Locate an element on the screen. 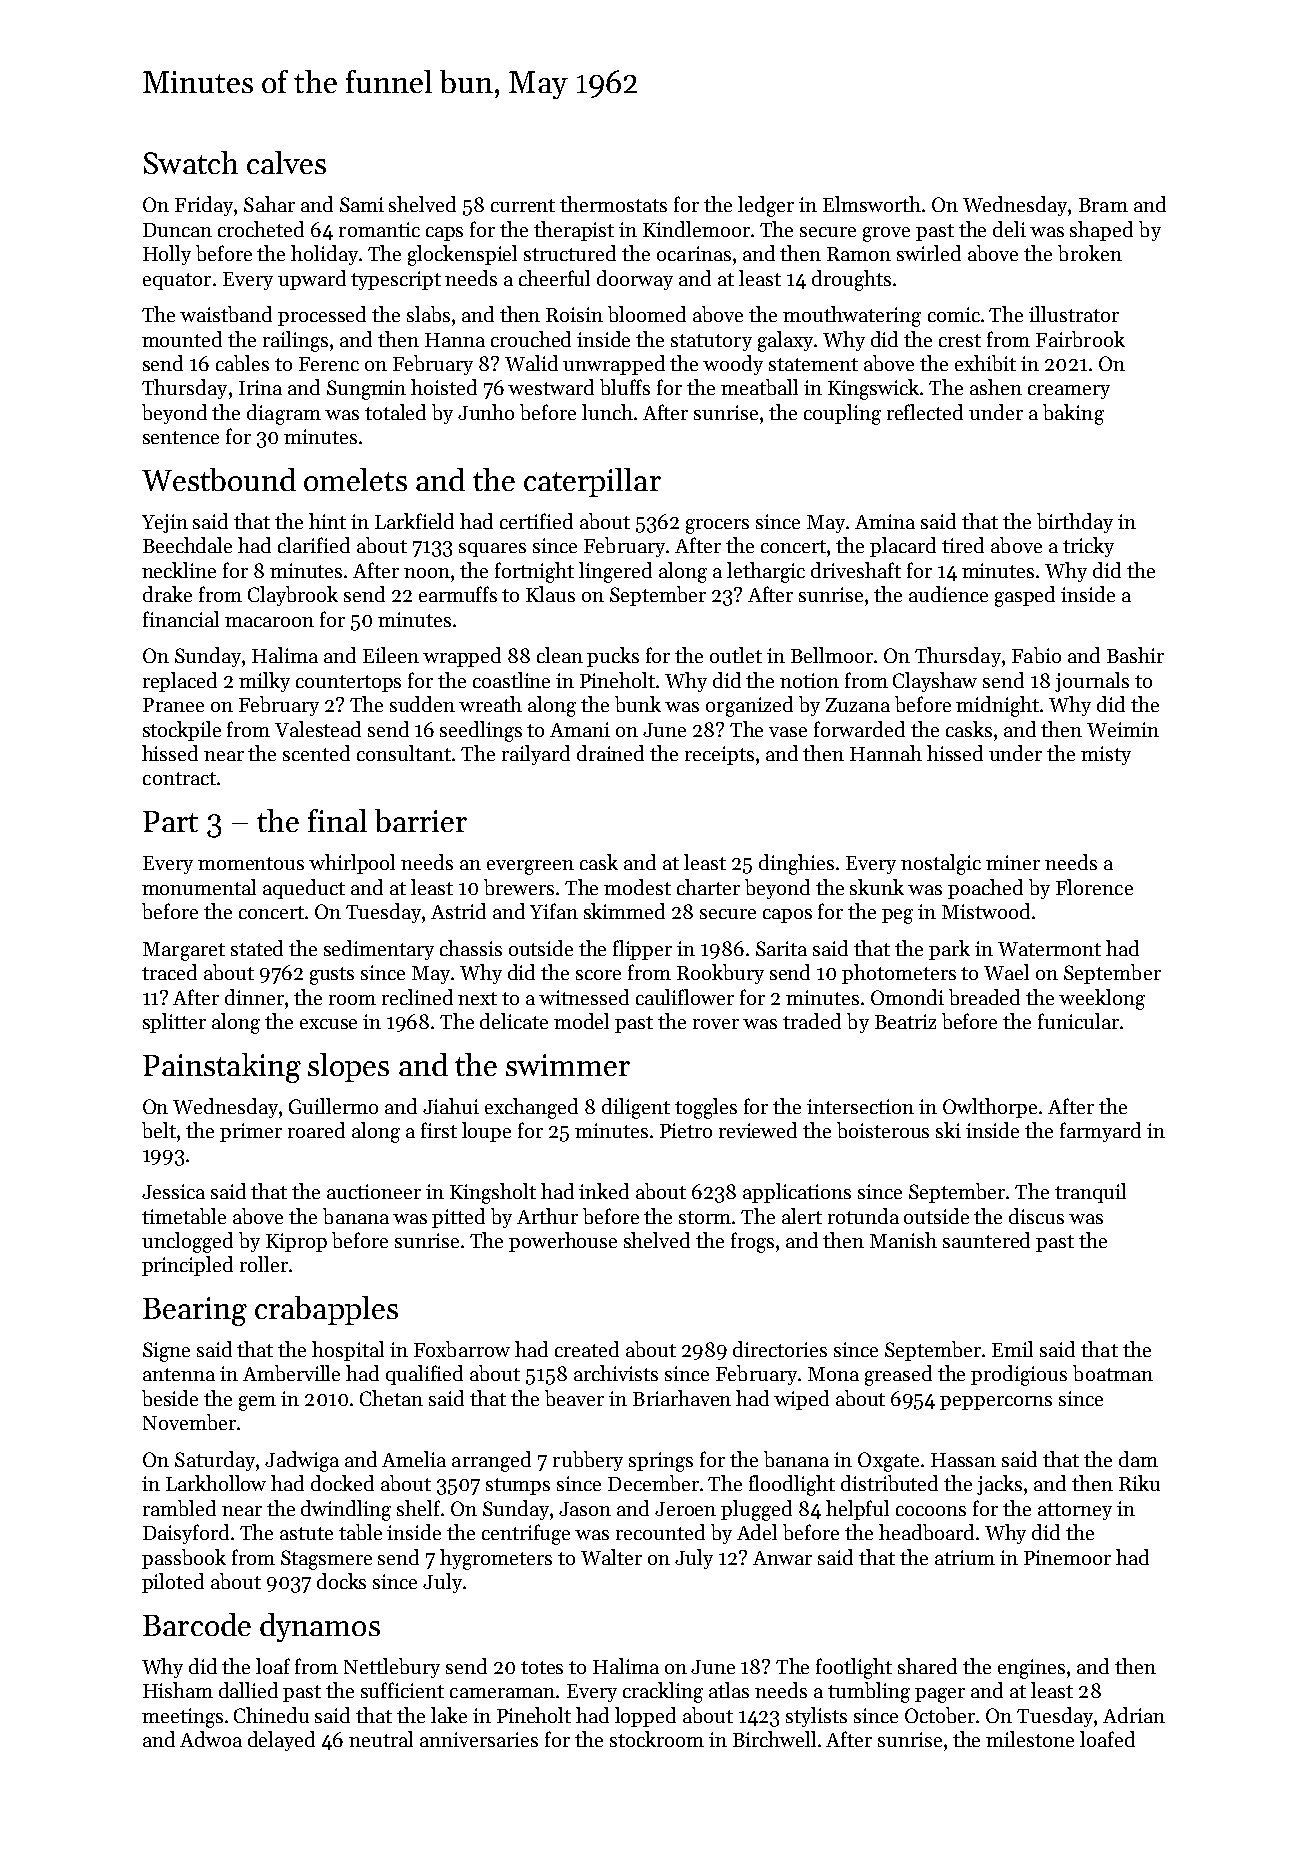 This screenshot has height=1853, width=1310. caterpillar is located at coordinates (592, 482).
